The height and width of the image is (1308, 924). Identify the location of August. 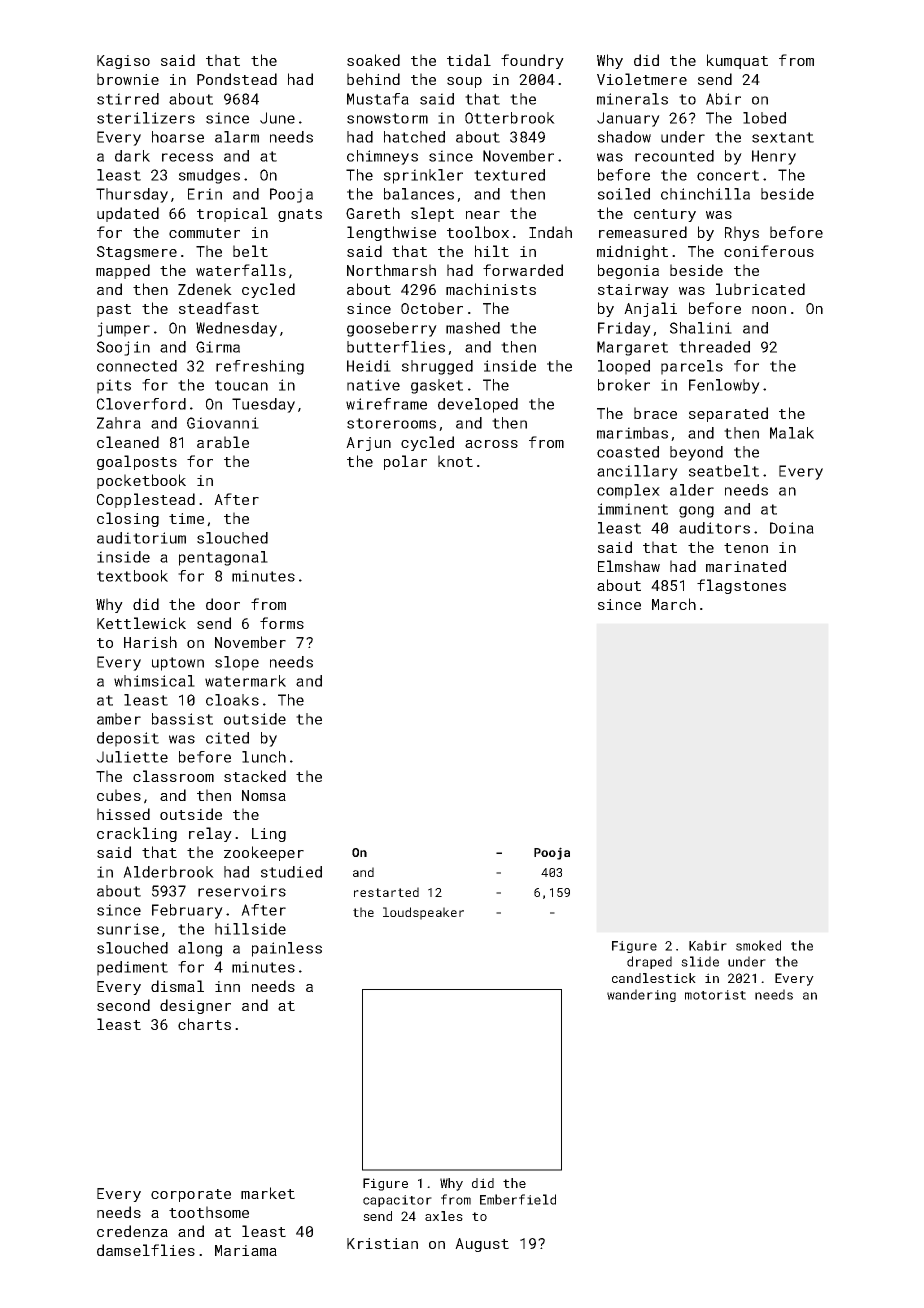
(482, 1245).
